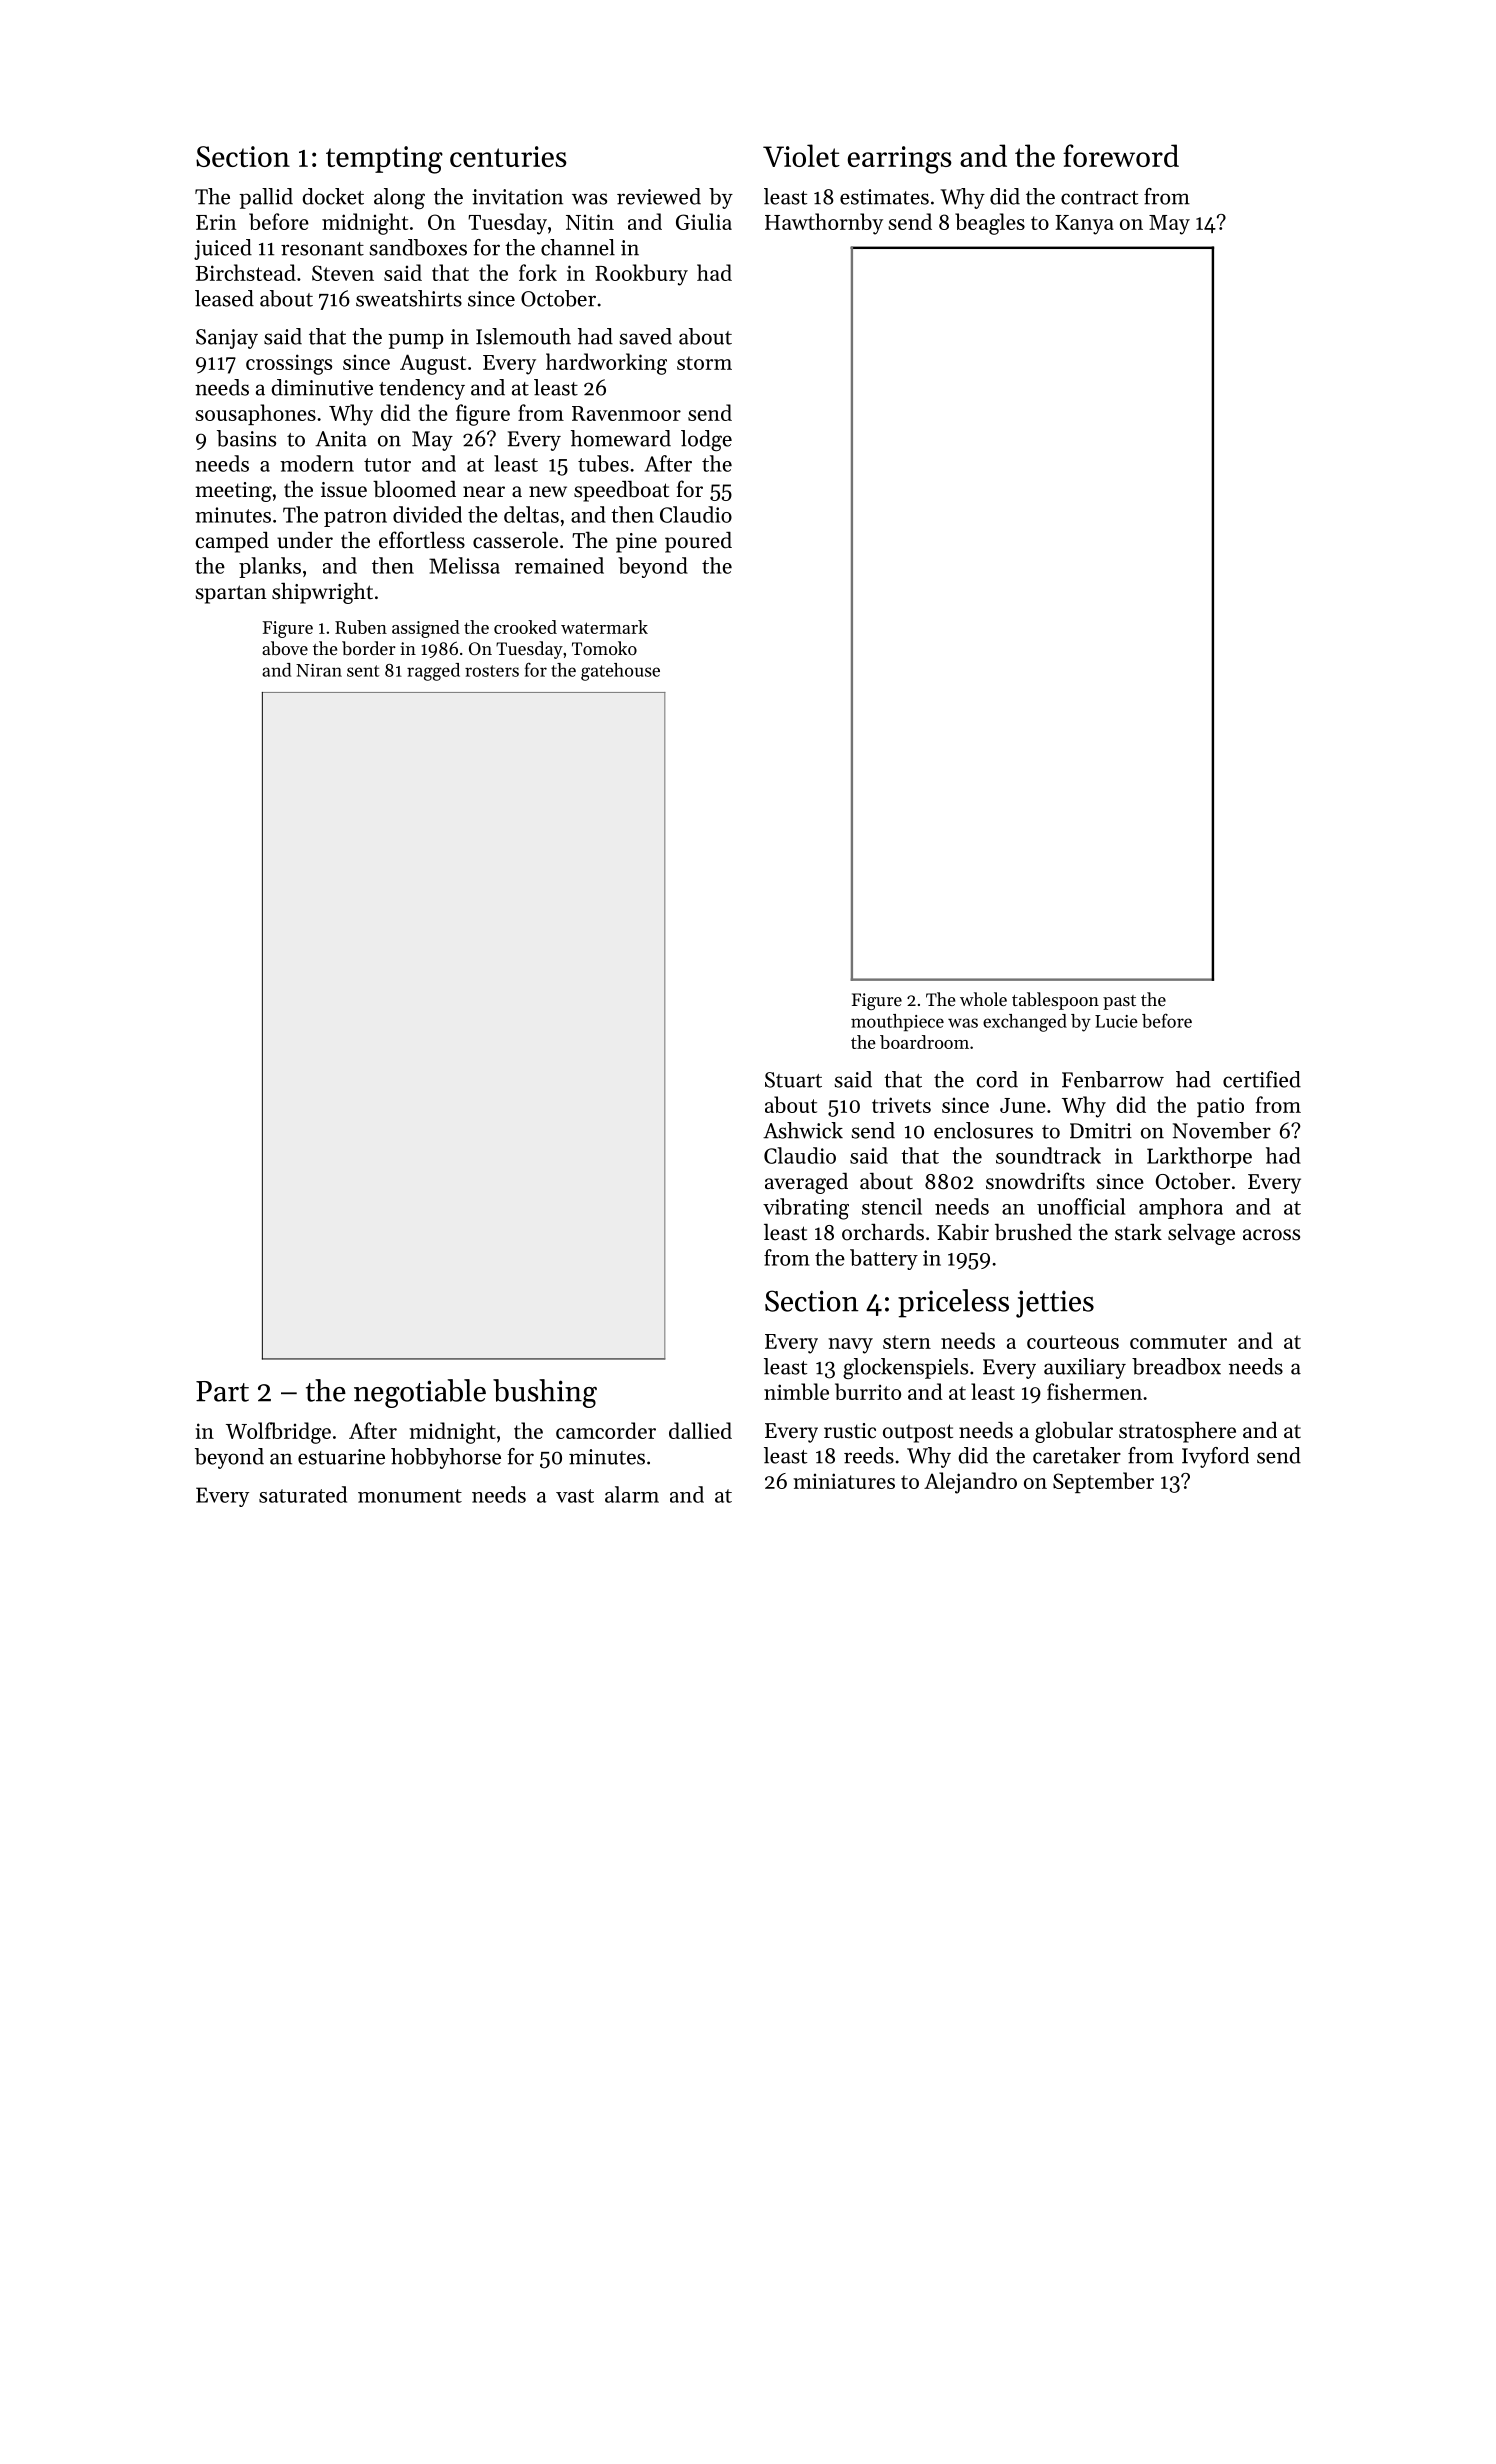 This screenshot has width=1496, height=2464. Describe the element at coordinates (900, 160) in the screenshot. I see `earrings` at that location.
